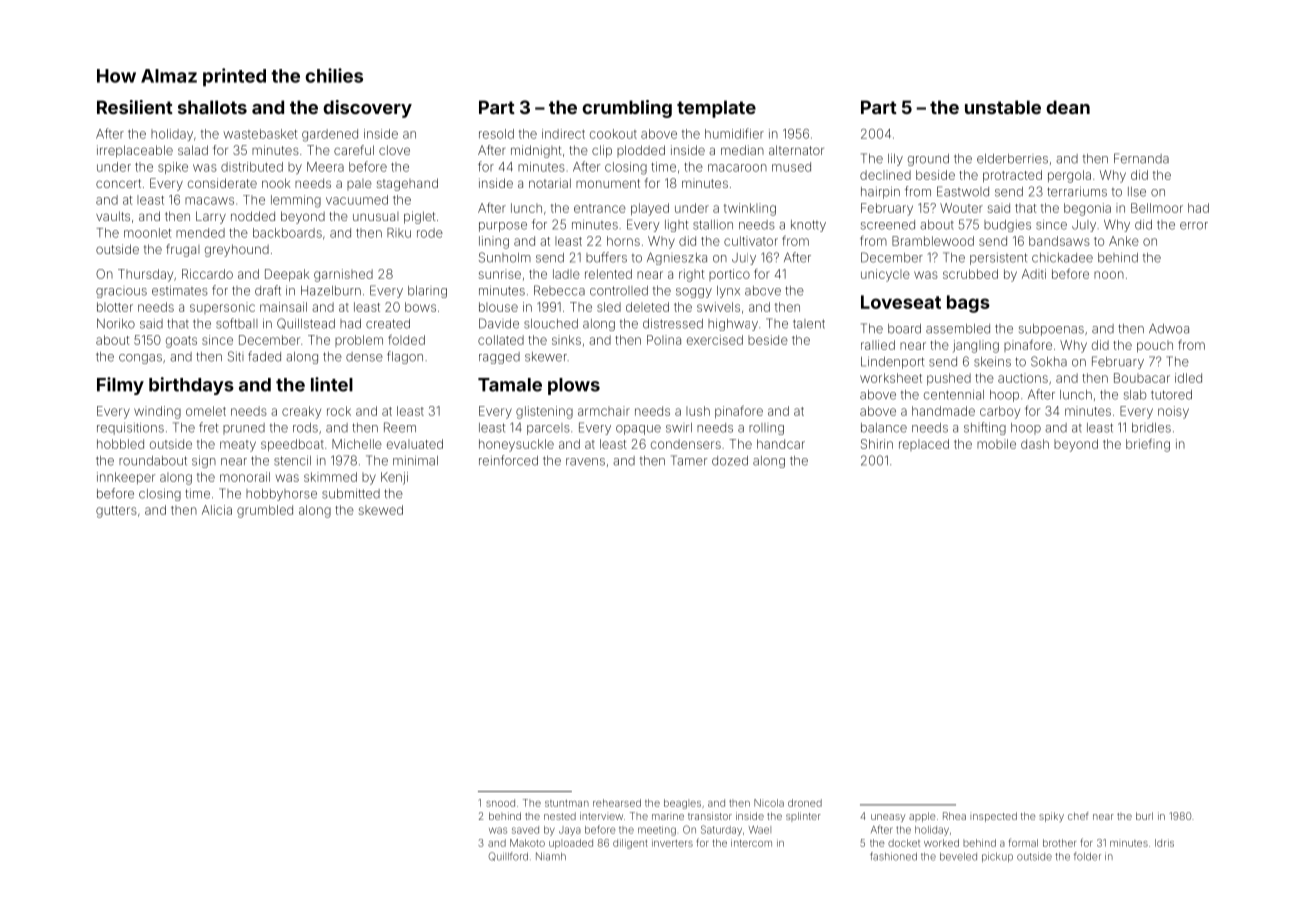 The width and height of the screenshot is (1308, 924). What do you see at coordinates (1035, 444) in the screenshot?
I see `dash` at bounding box center [1035, 444].
